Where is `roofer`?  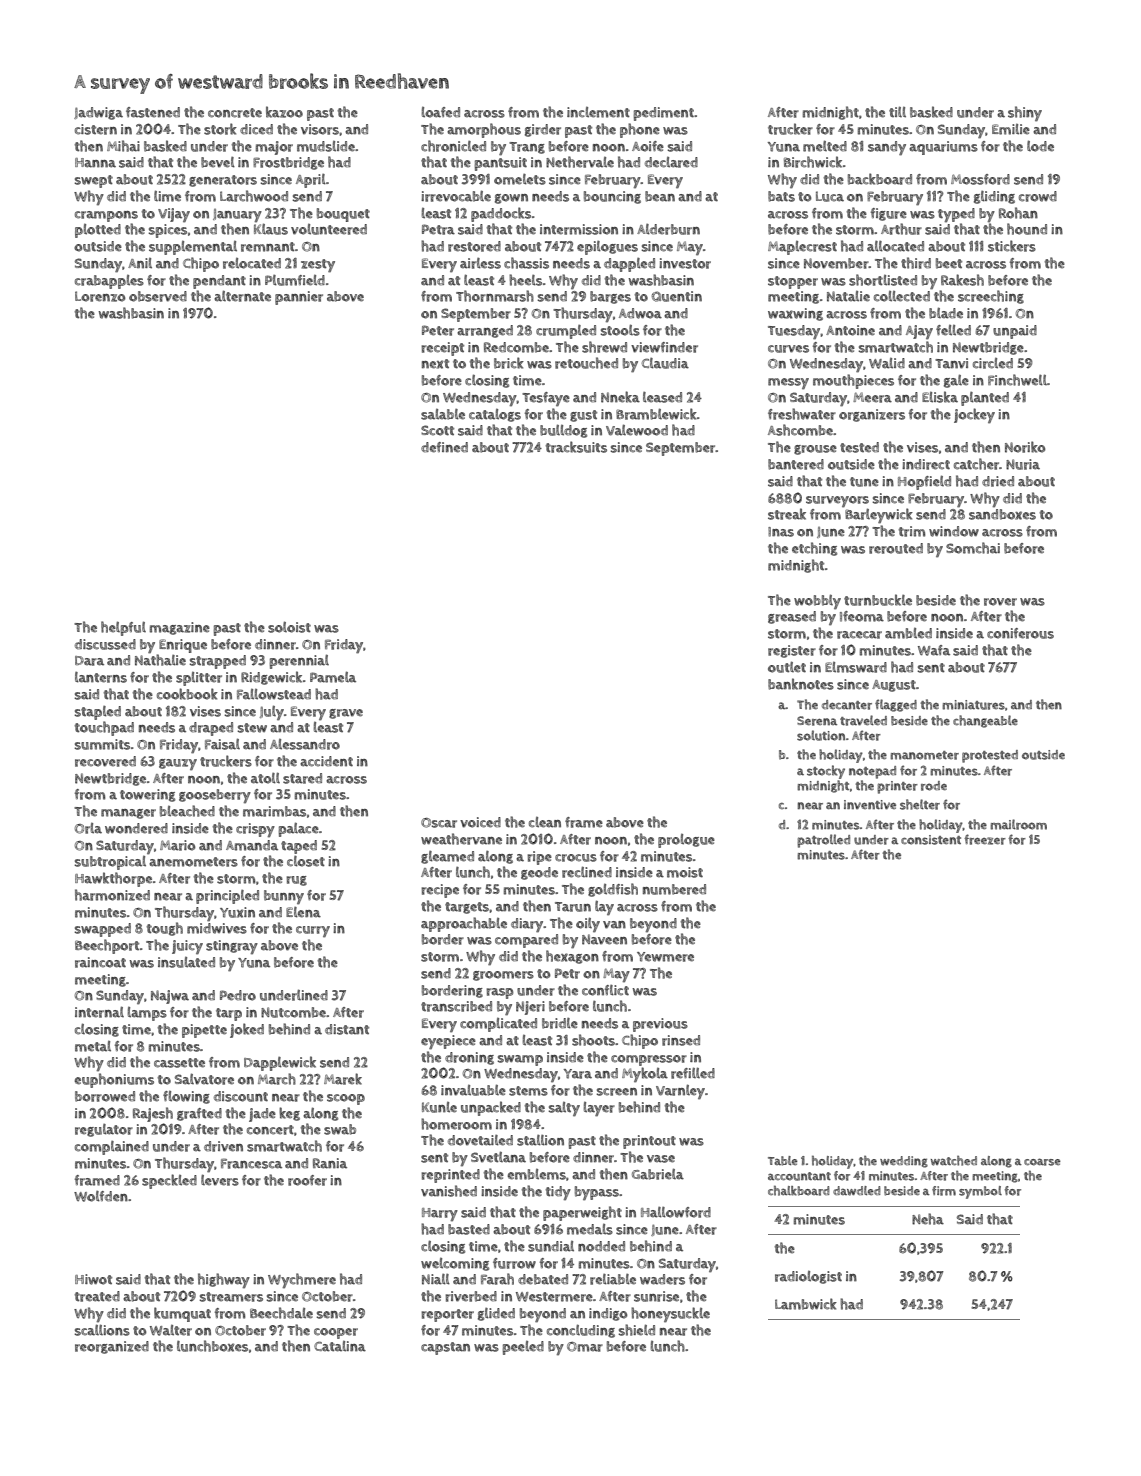
roofer is located at coordinates (307, 1180).
